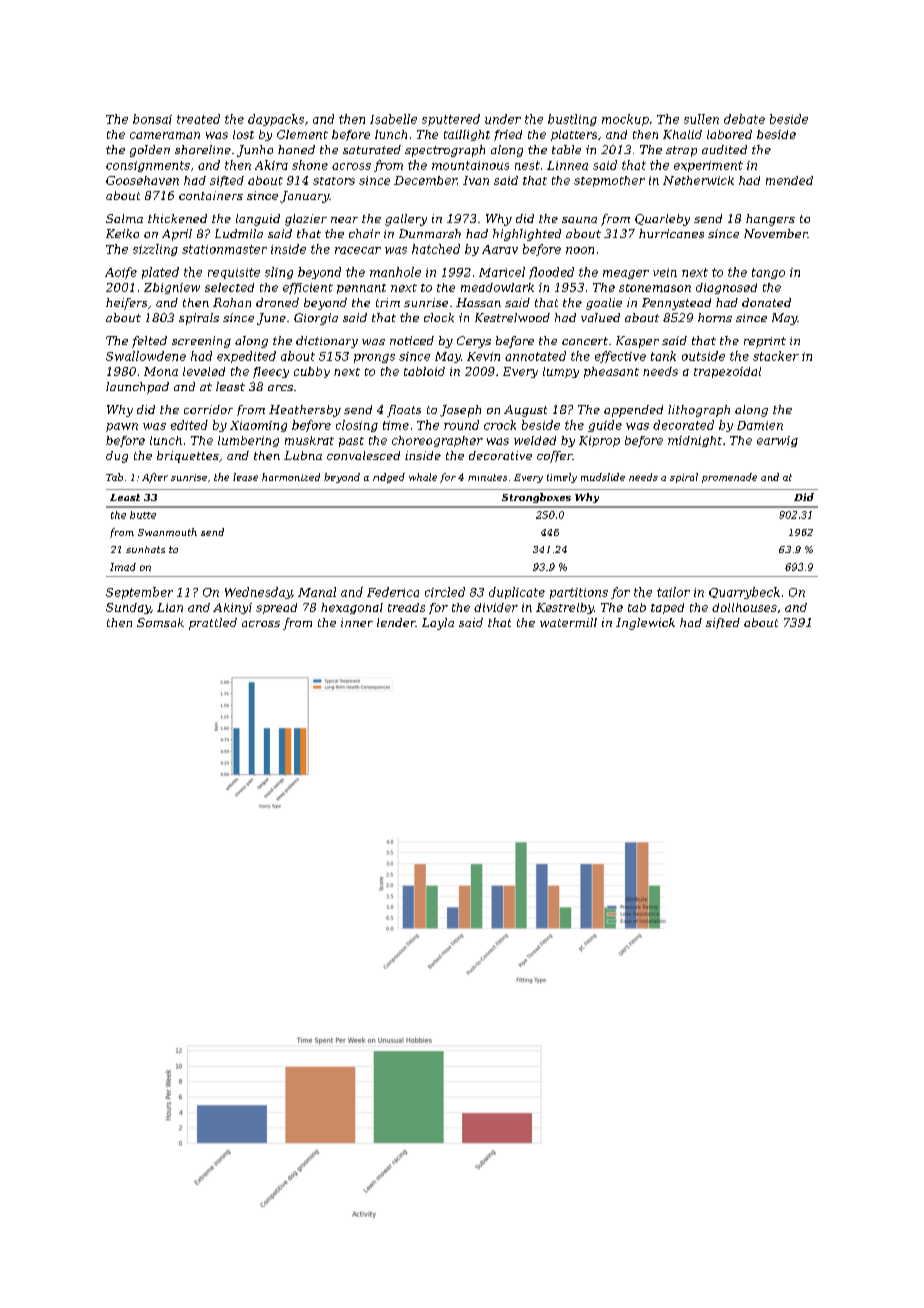  What do you see at coordinates (167, 532) in the screenshot?
I see `Swanmouth` at bounding box center [167, 532].
